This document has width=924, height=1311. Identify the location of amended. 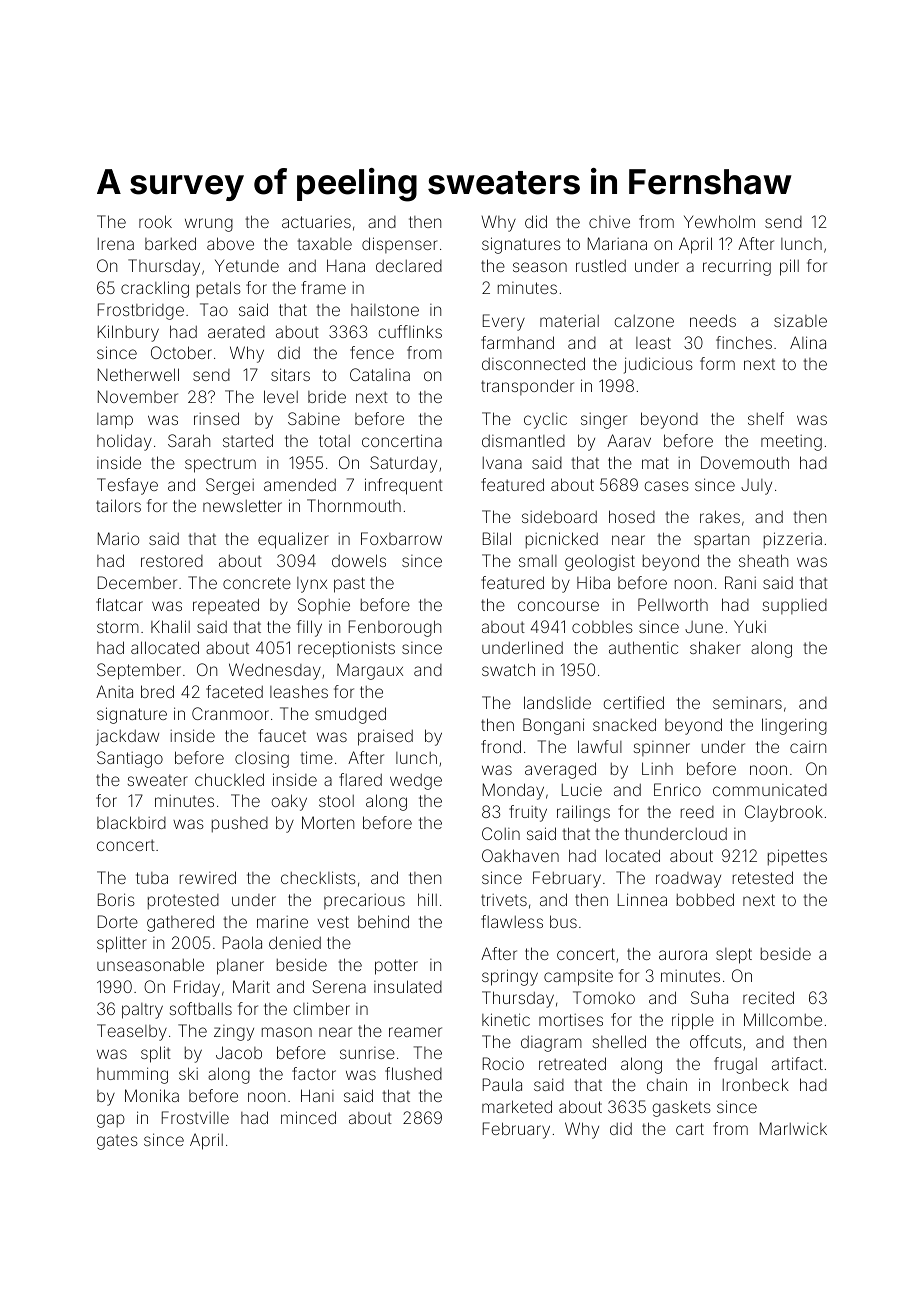
(300, 484).
